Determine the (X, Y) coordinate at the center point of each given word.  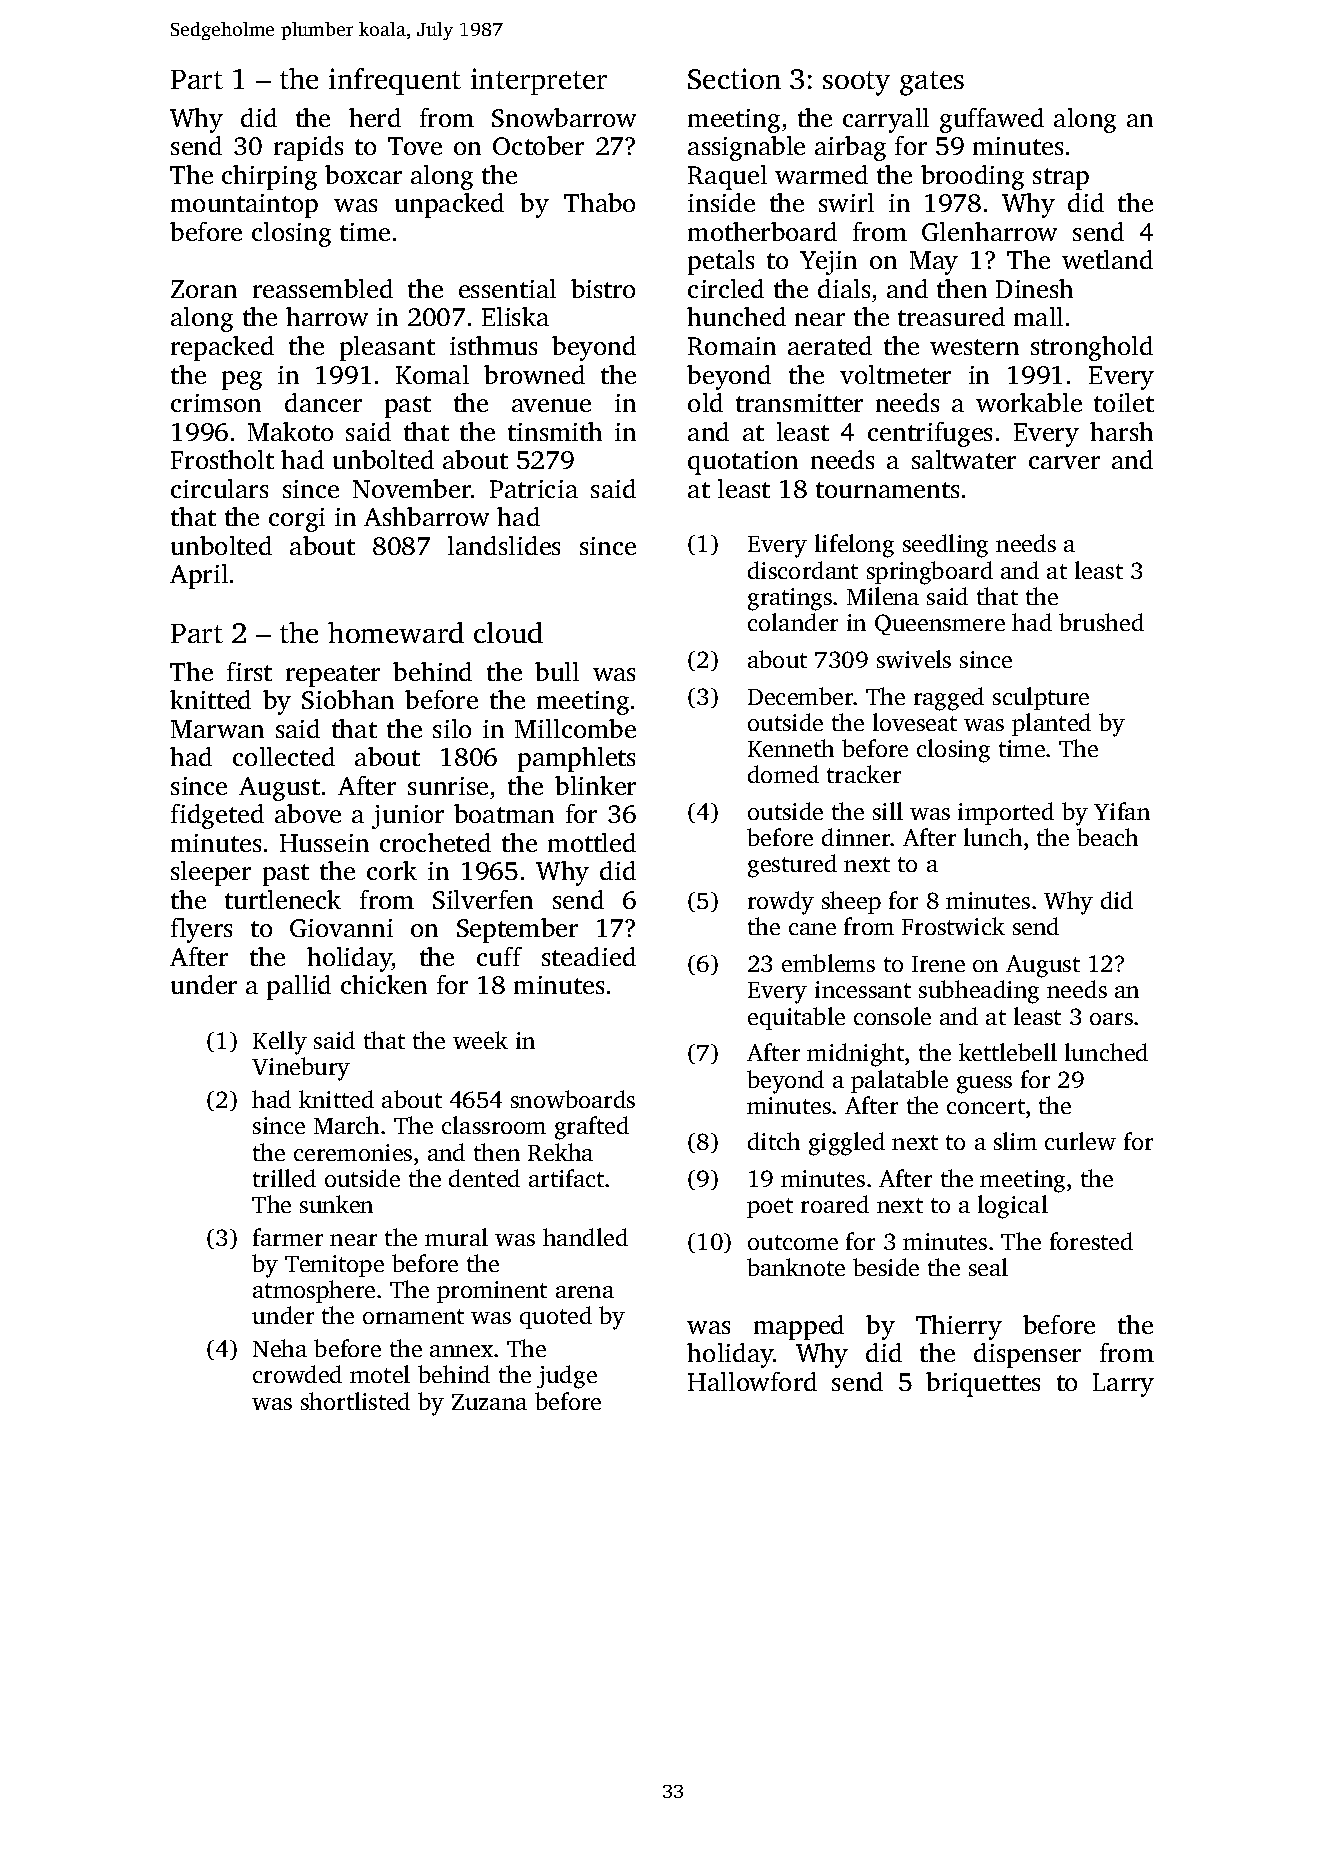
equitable (796, 1018)
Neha (280, 1348)
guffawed (992, 120)
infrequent (395, 81)
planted (1051, 724)
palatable (899, 1081)
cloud (508, 632)
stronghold (1092, 348)
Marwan (217, 729)
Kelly (280, 1043)
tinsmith (555, 431)
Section (734, 78)
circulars (219, 488)
